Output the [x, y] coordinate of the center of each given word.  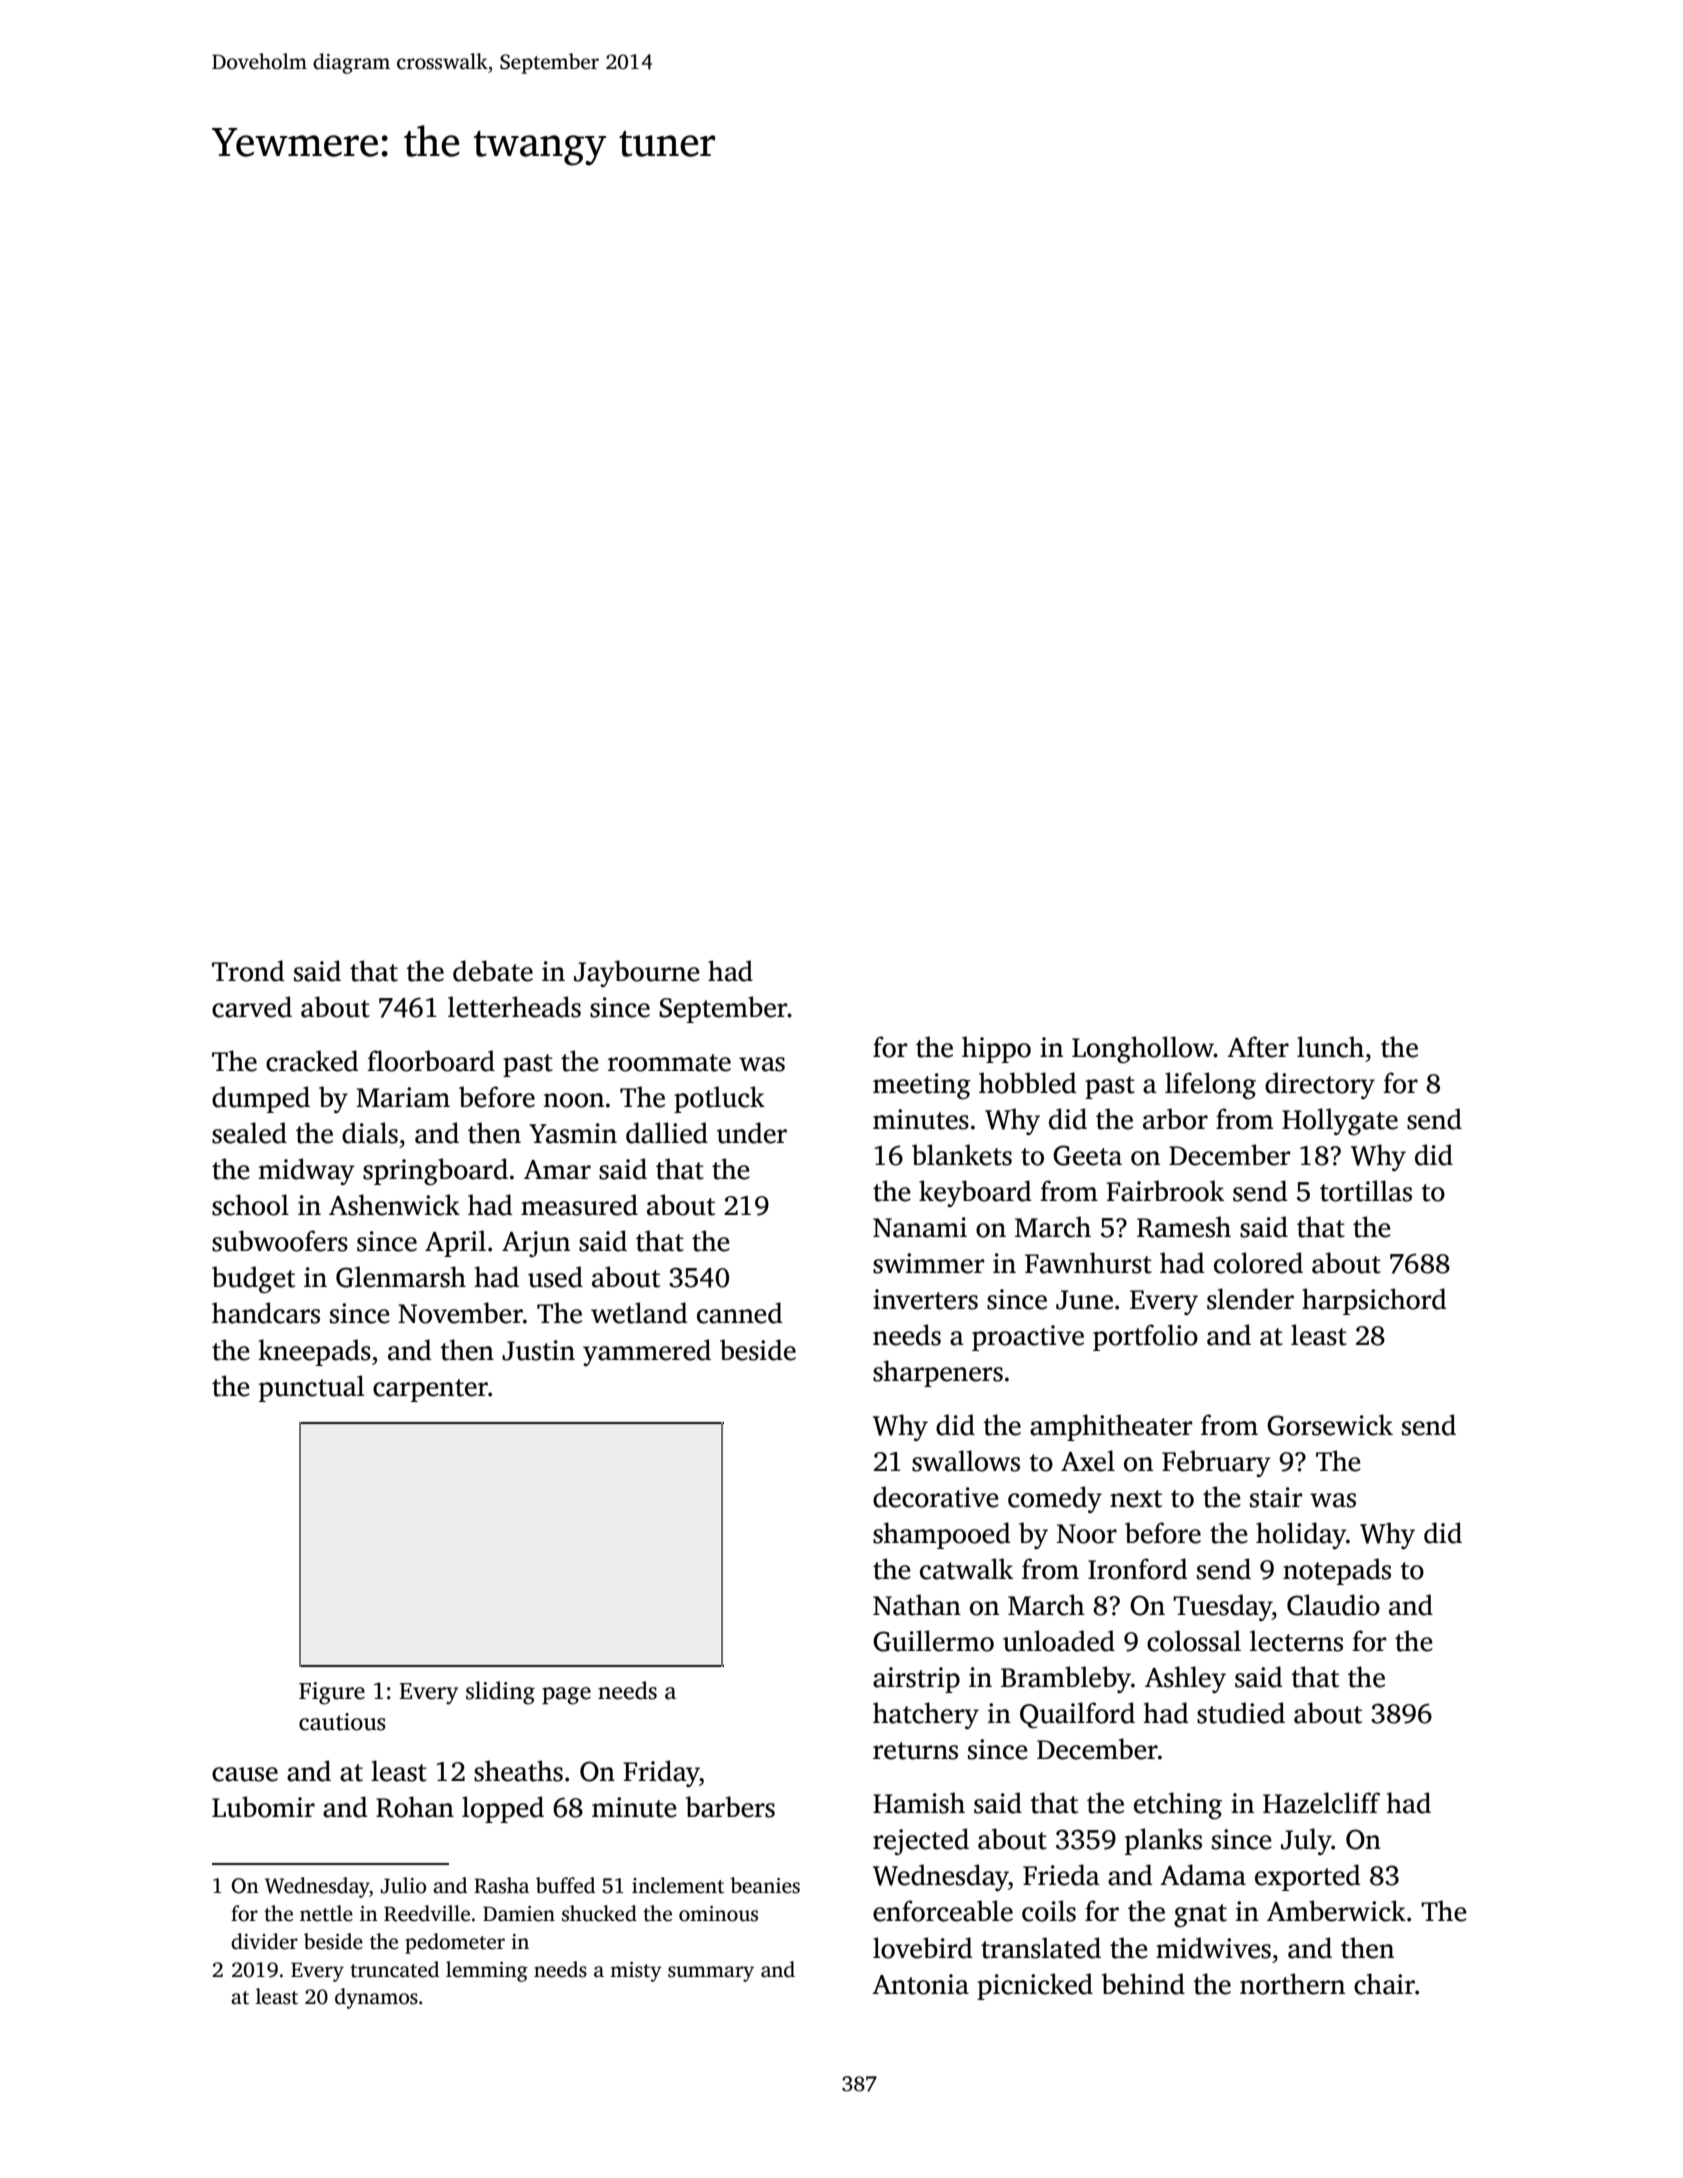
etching [1178, 1805]
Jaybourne [637, 973]
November [460, 1313]
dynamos [376, 1998]
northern [1292, 1984]
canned [739, 1313]
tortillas [1366, 1191]
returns [915, 1751]
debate [493, 971]
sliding [500, 1693]
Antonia [920, 1984]
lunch [1330, 1047]
